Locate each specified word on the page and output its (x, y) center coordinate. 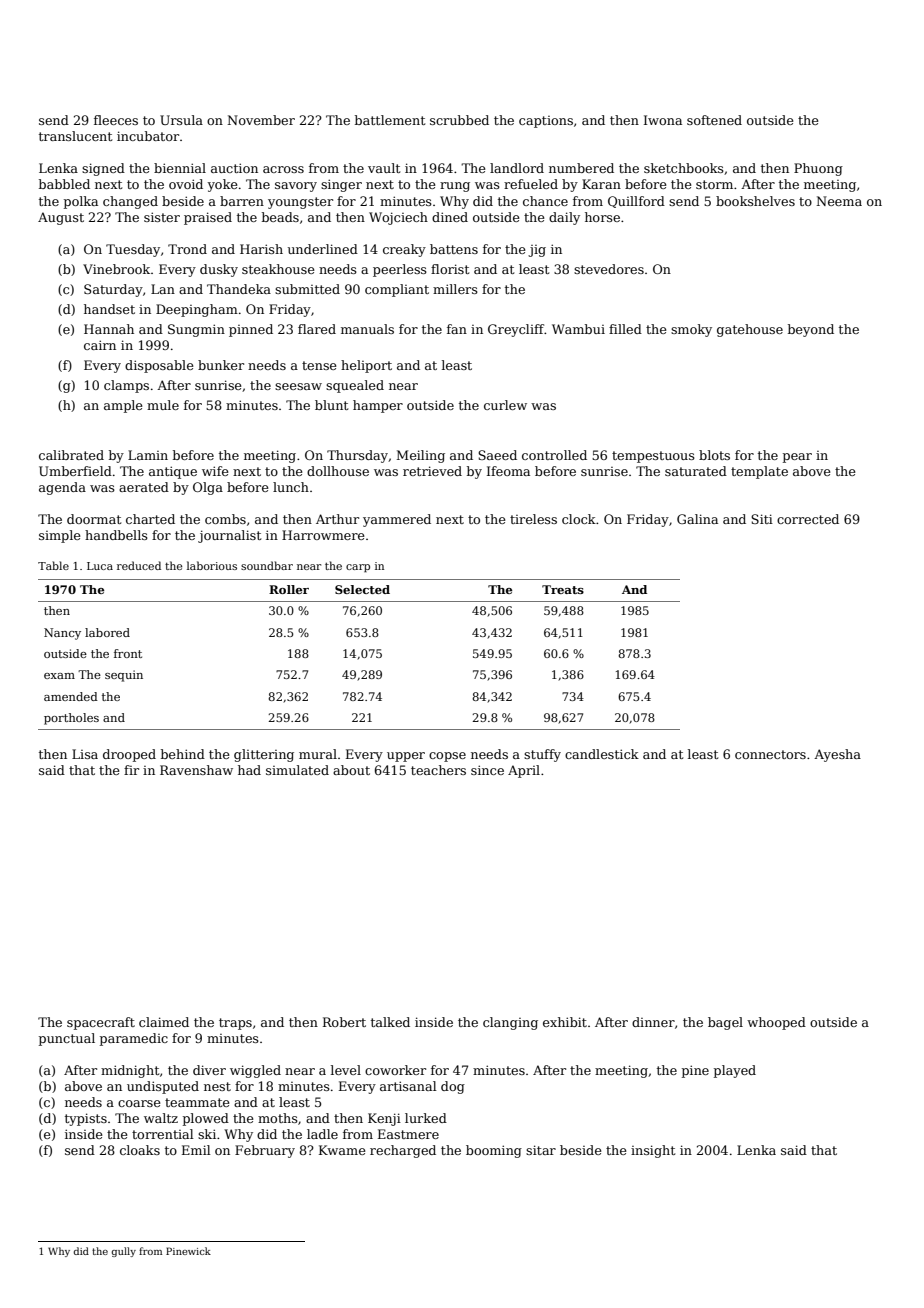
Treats (563, 589)
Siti (762, 519)
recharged (403, 1151)
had (249, 770)
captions (546, 122)
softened (714, 120)
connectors (770, 754)
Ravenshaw (196, 770)
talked (390, 1022)
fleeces (116, 120)
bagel (725, 1023)
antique (173, 472)
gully (123, 1252)
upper (406, 757)
